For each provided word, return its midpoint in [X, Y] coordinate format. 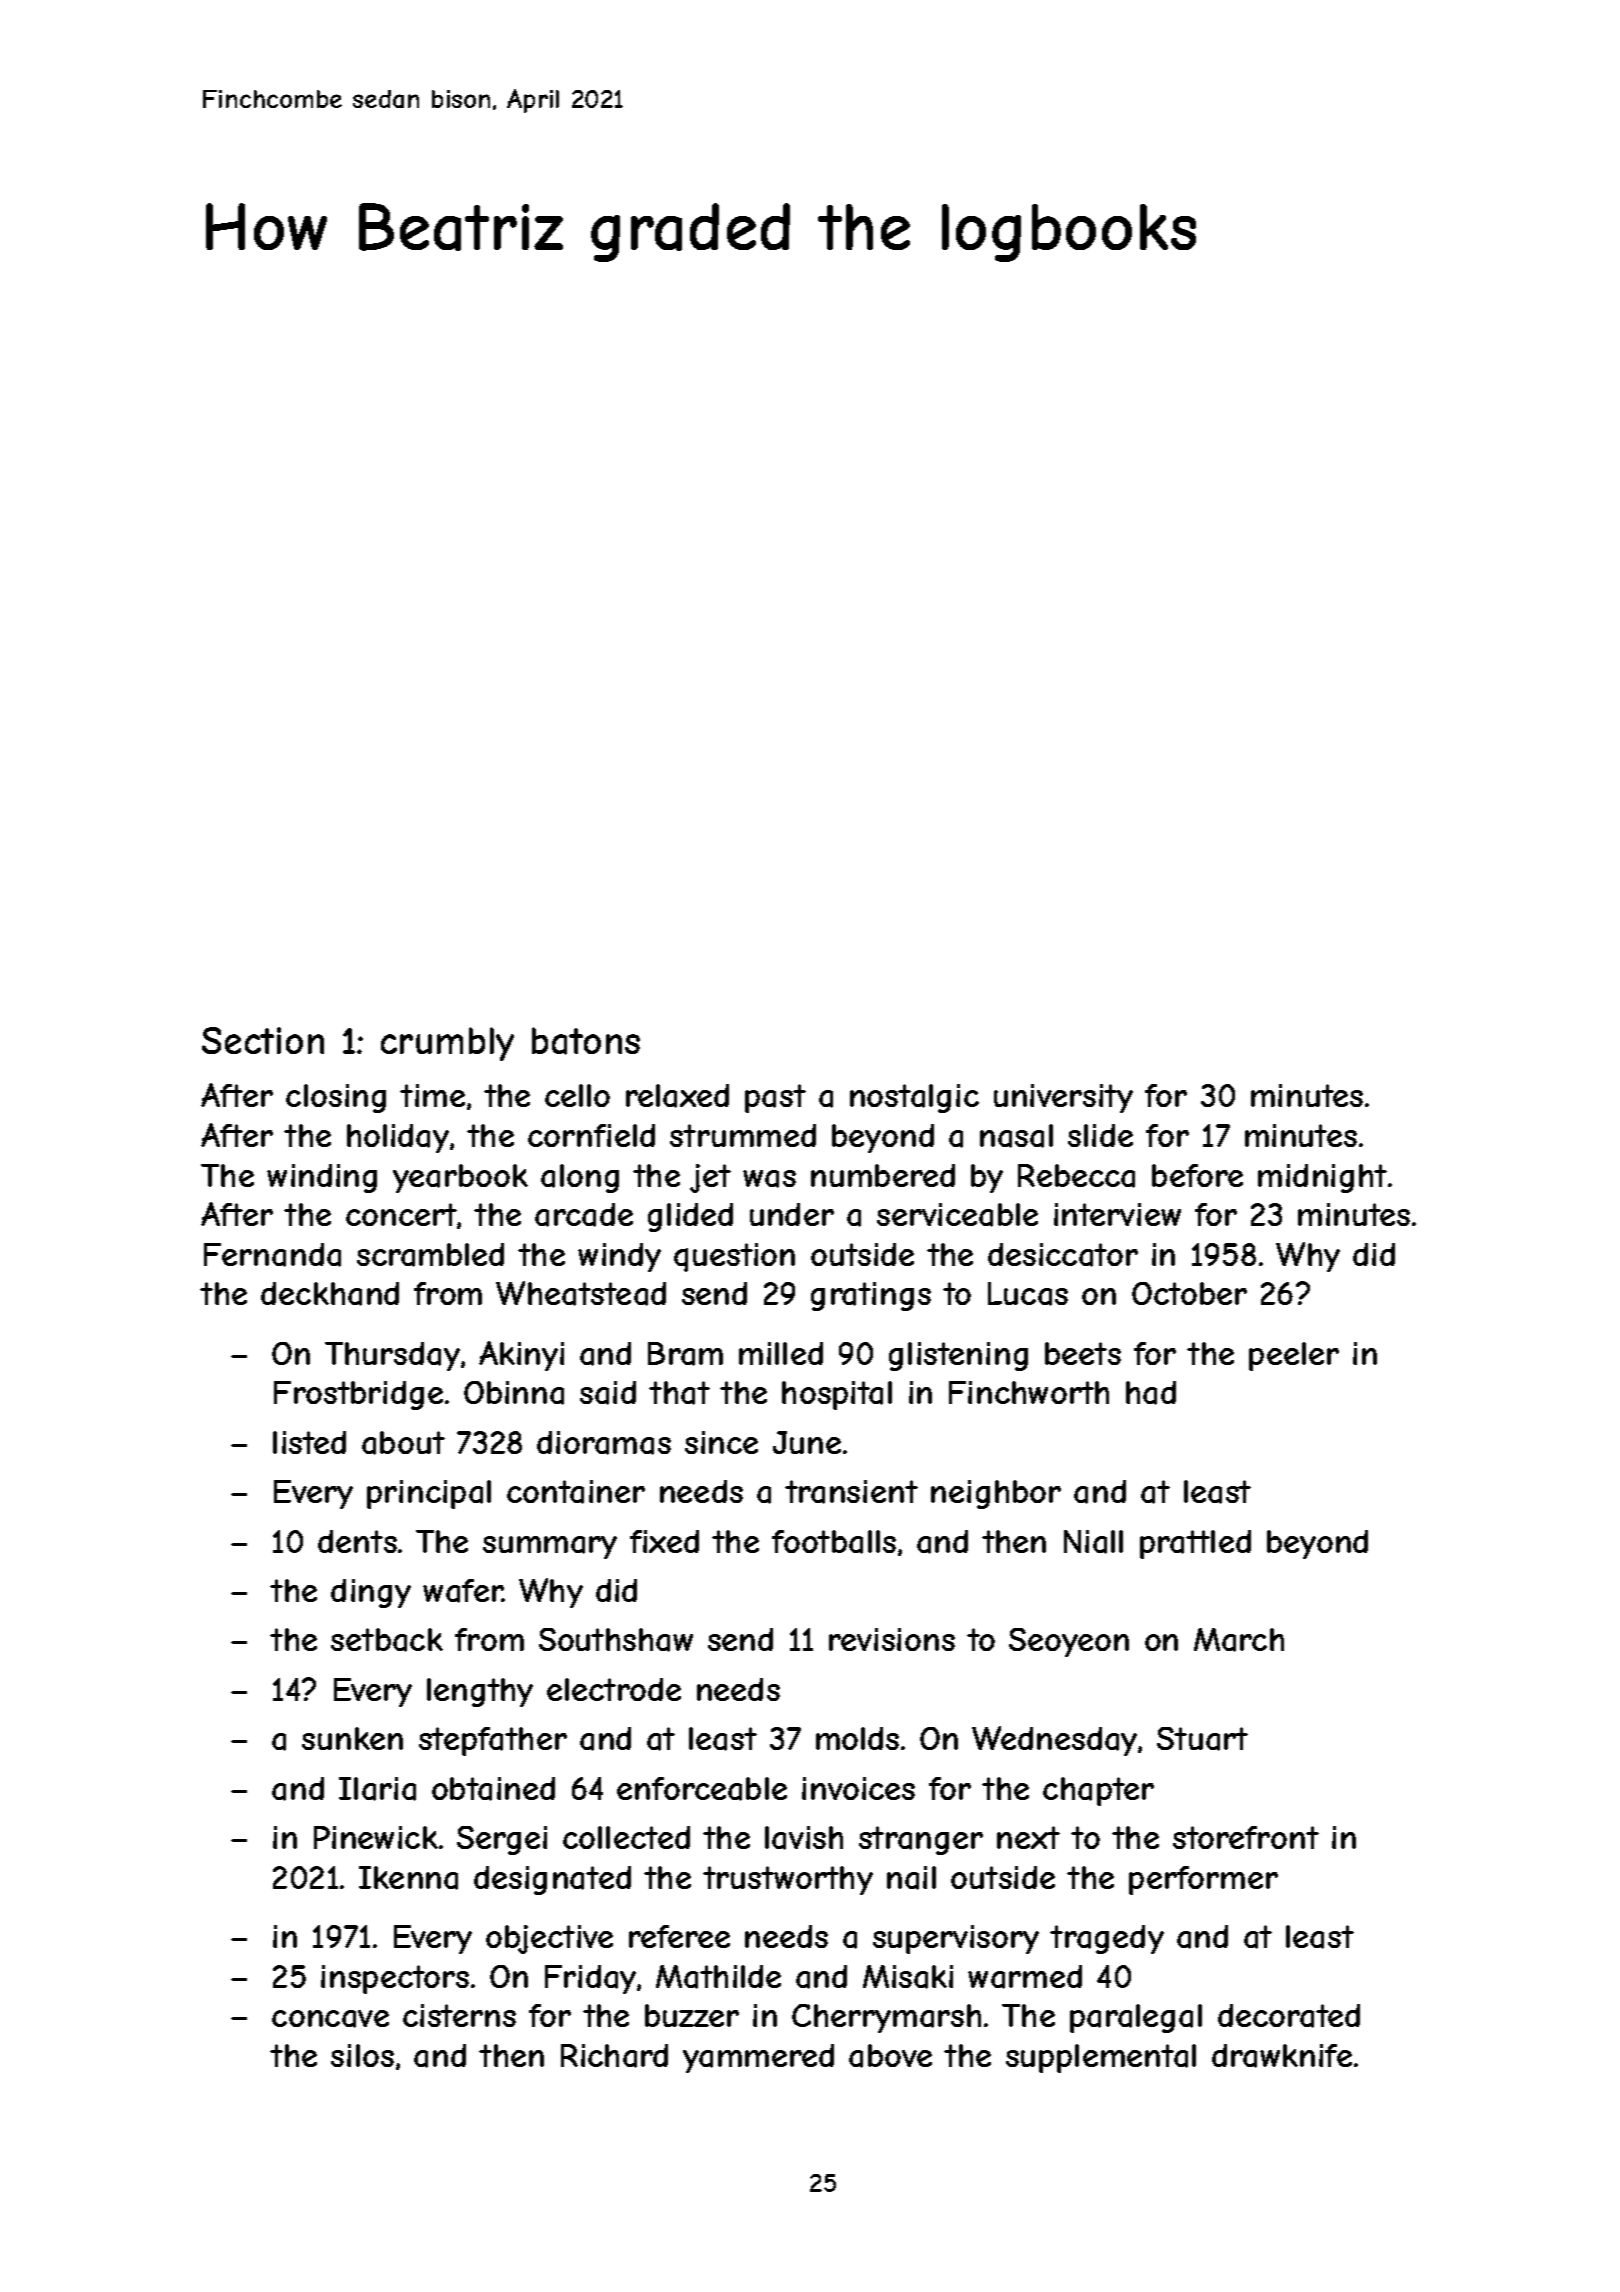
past [775, 1098]
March [1239, 1640]
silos [362, 2055]
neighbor [996, 1494]
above [890, 2056]
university [1063, 1098]
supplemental [1101, 2058]
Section [263, 1040]
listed [309, 1442]
